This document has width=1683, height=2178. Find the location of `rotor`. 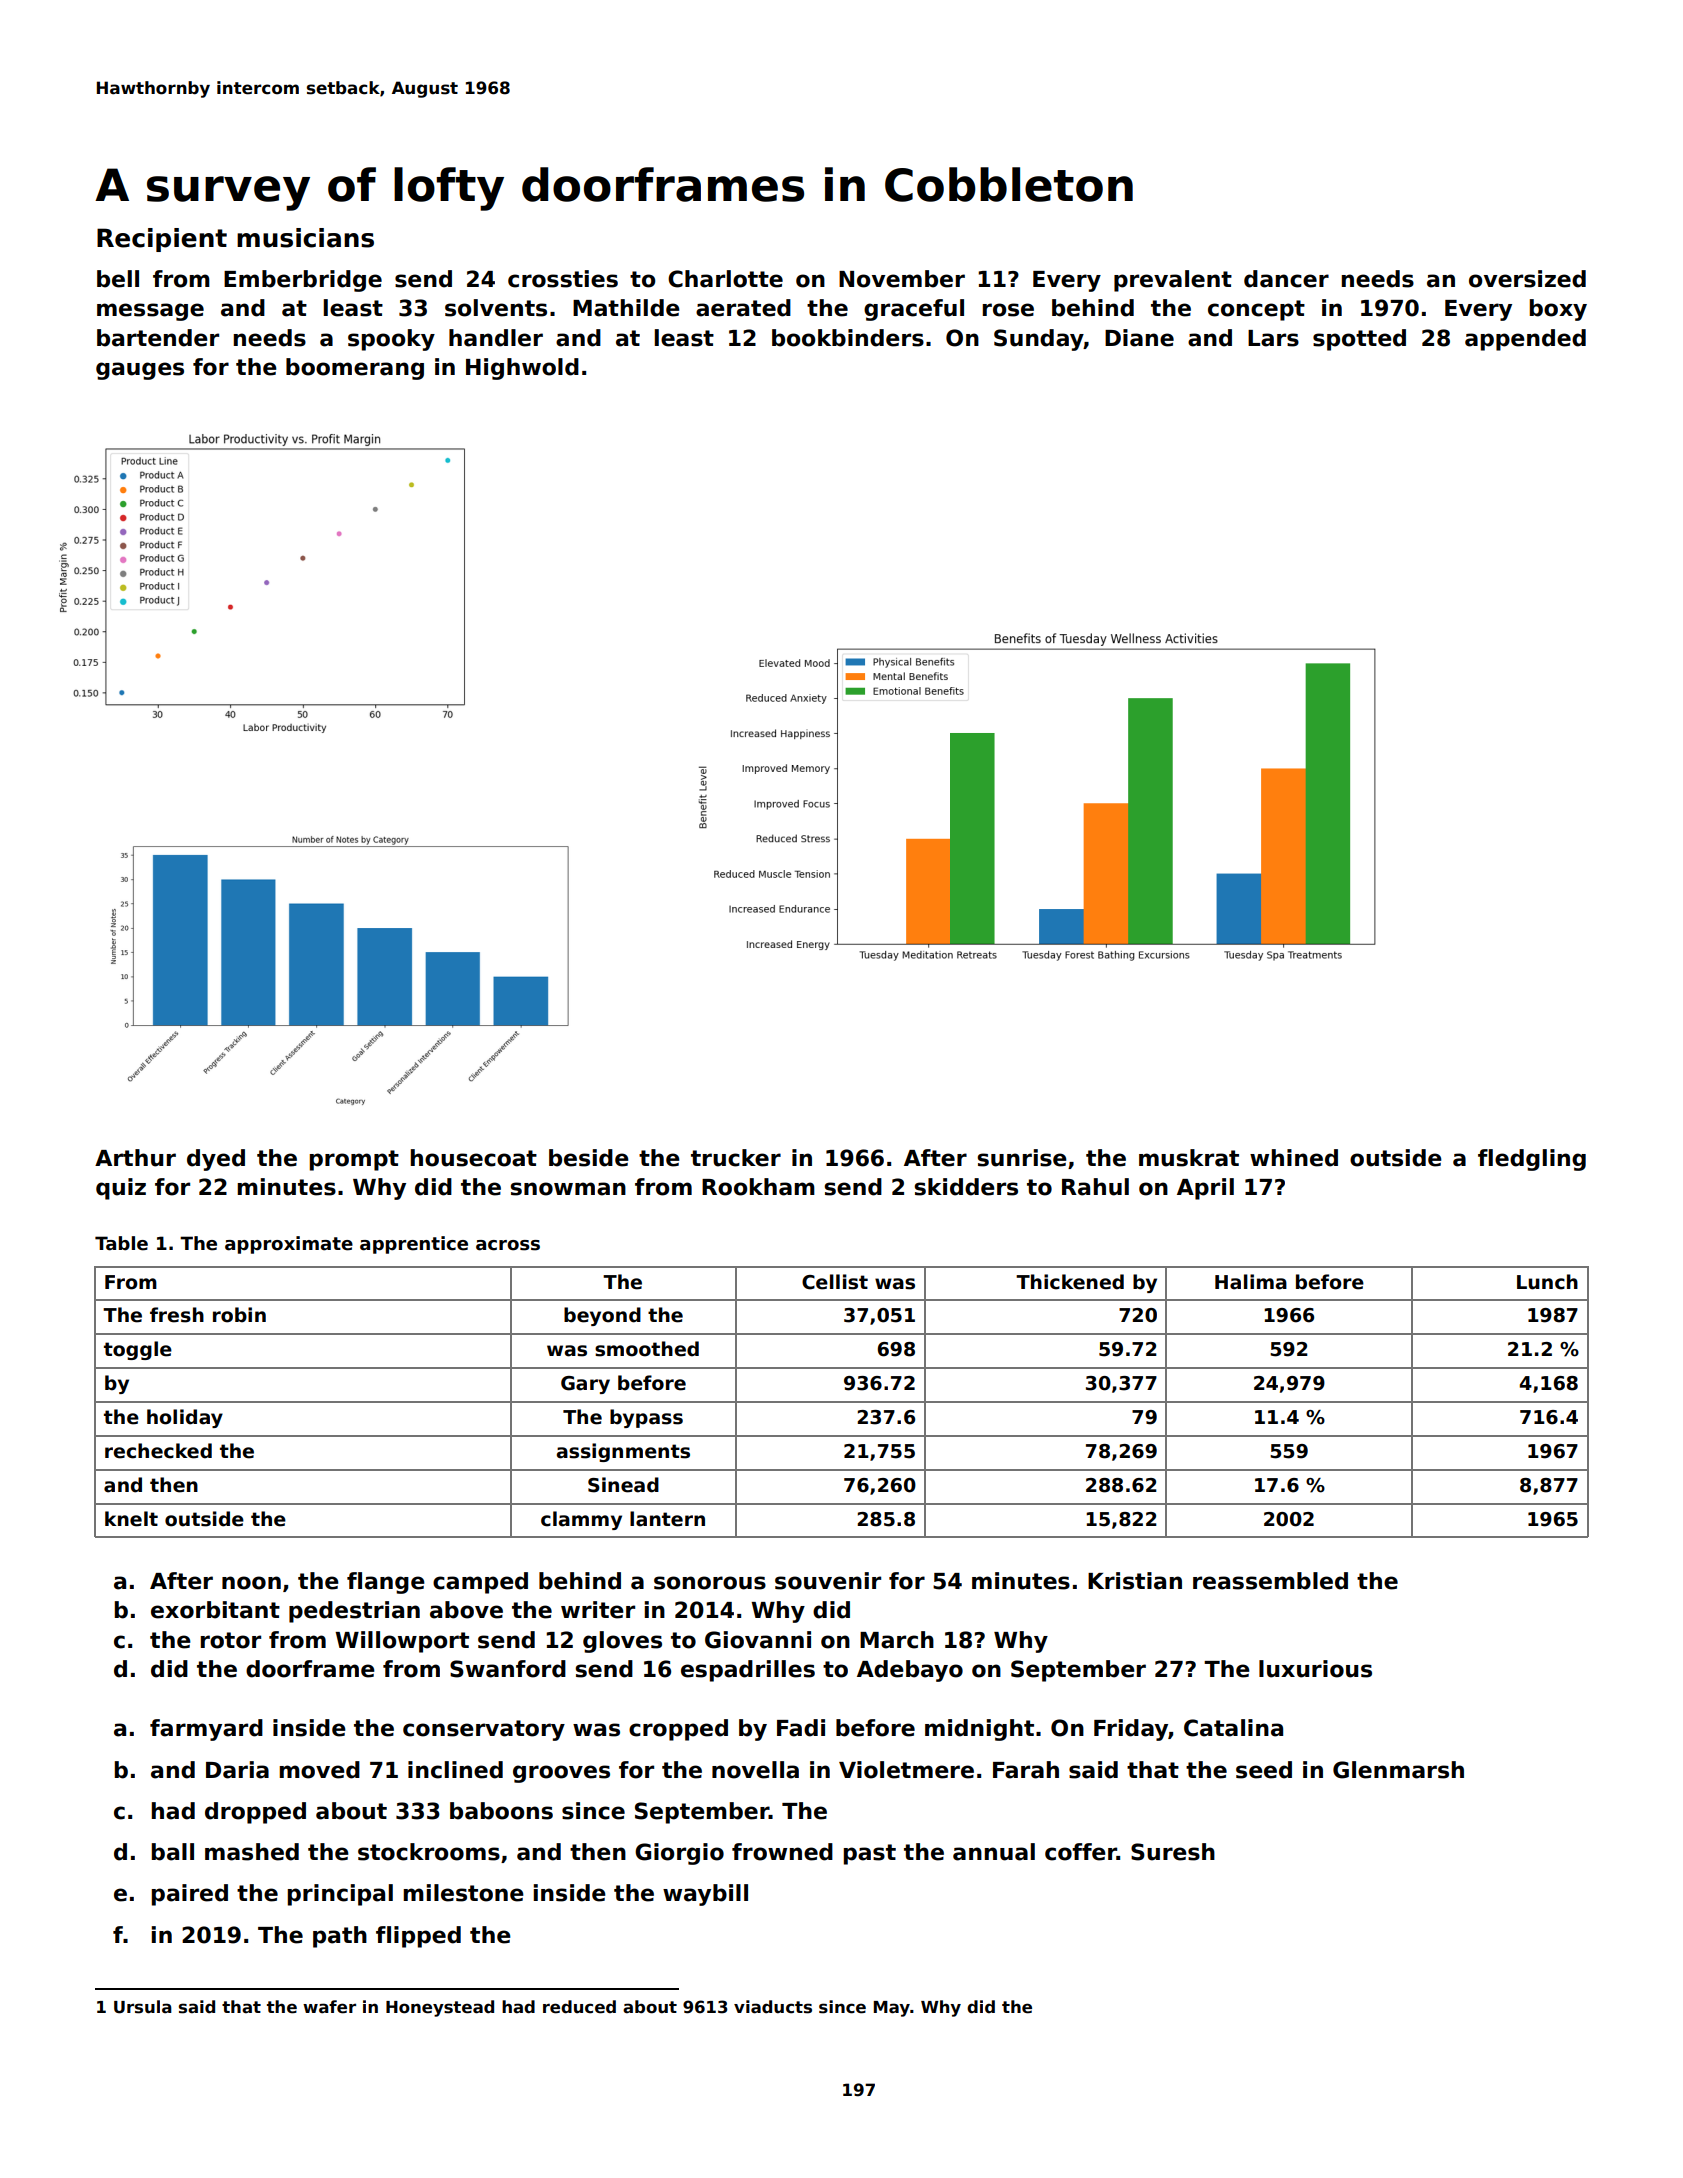

rotor is located at coordinates (231, 1640).
